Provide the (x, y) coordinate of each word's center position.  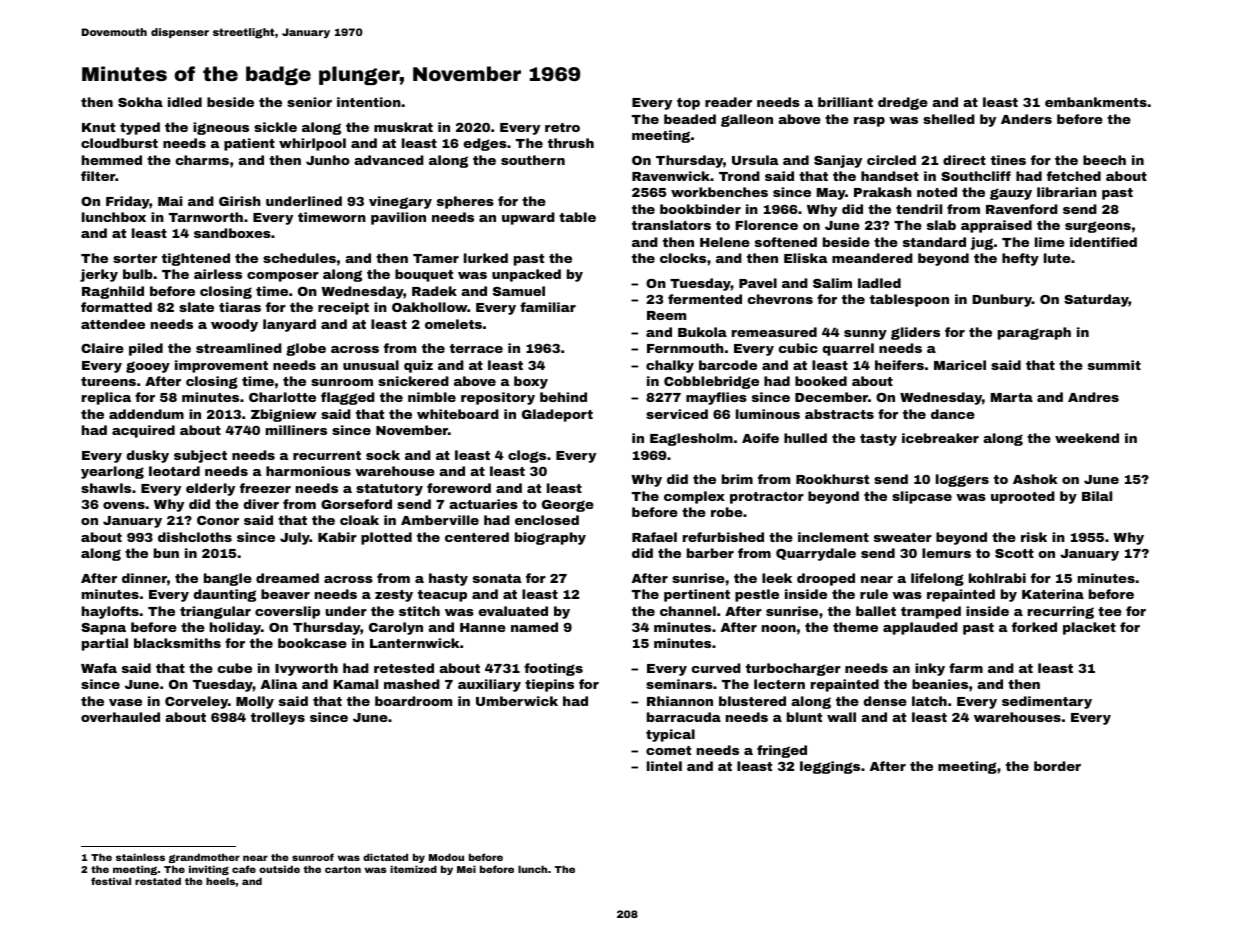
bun (166, 553)
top (688, 104)
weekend (1087, 438)
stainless (140, 857)
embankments (1096, 102)
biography (550, 538)
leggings (830, 767)
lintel (664, 766)
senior (309, 102)
